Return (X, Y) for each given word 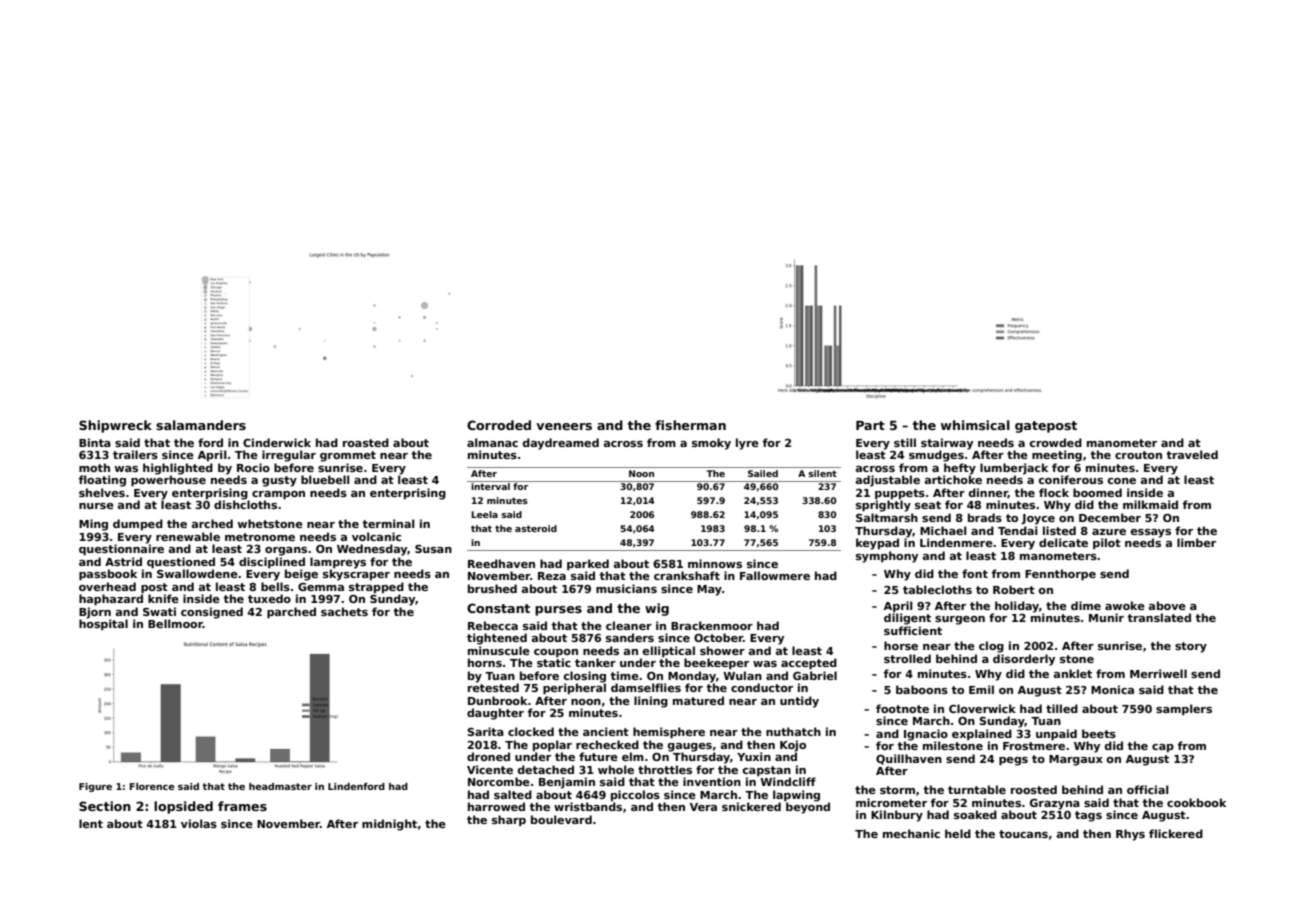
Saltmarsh (887, 517)
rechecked (607, 744)
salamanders (201, 425)
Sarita (485, 731)
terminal (388, 523)
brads (985, 517)
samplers (1184, 710)
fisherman (690, 425)
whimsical (975, 425)
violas (199, 823)
